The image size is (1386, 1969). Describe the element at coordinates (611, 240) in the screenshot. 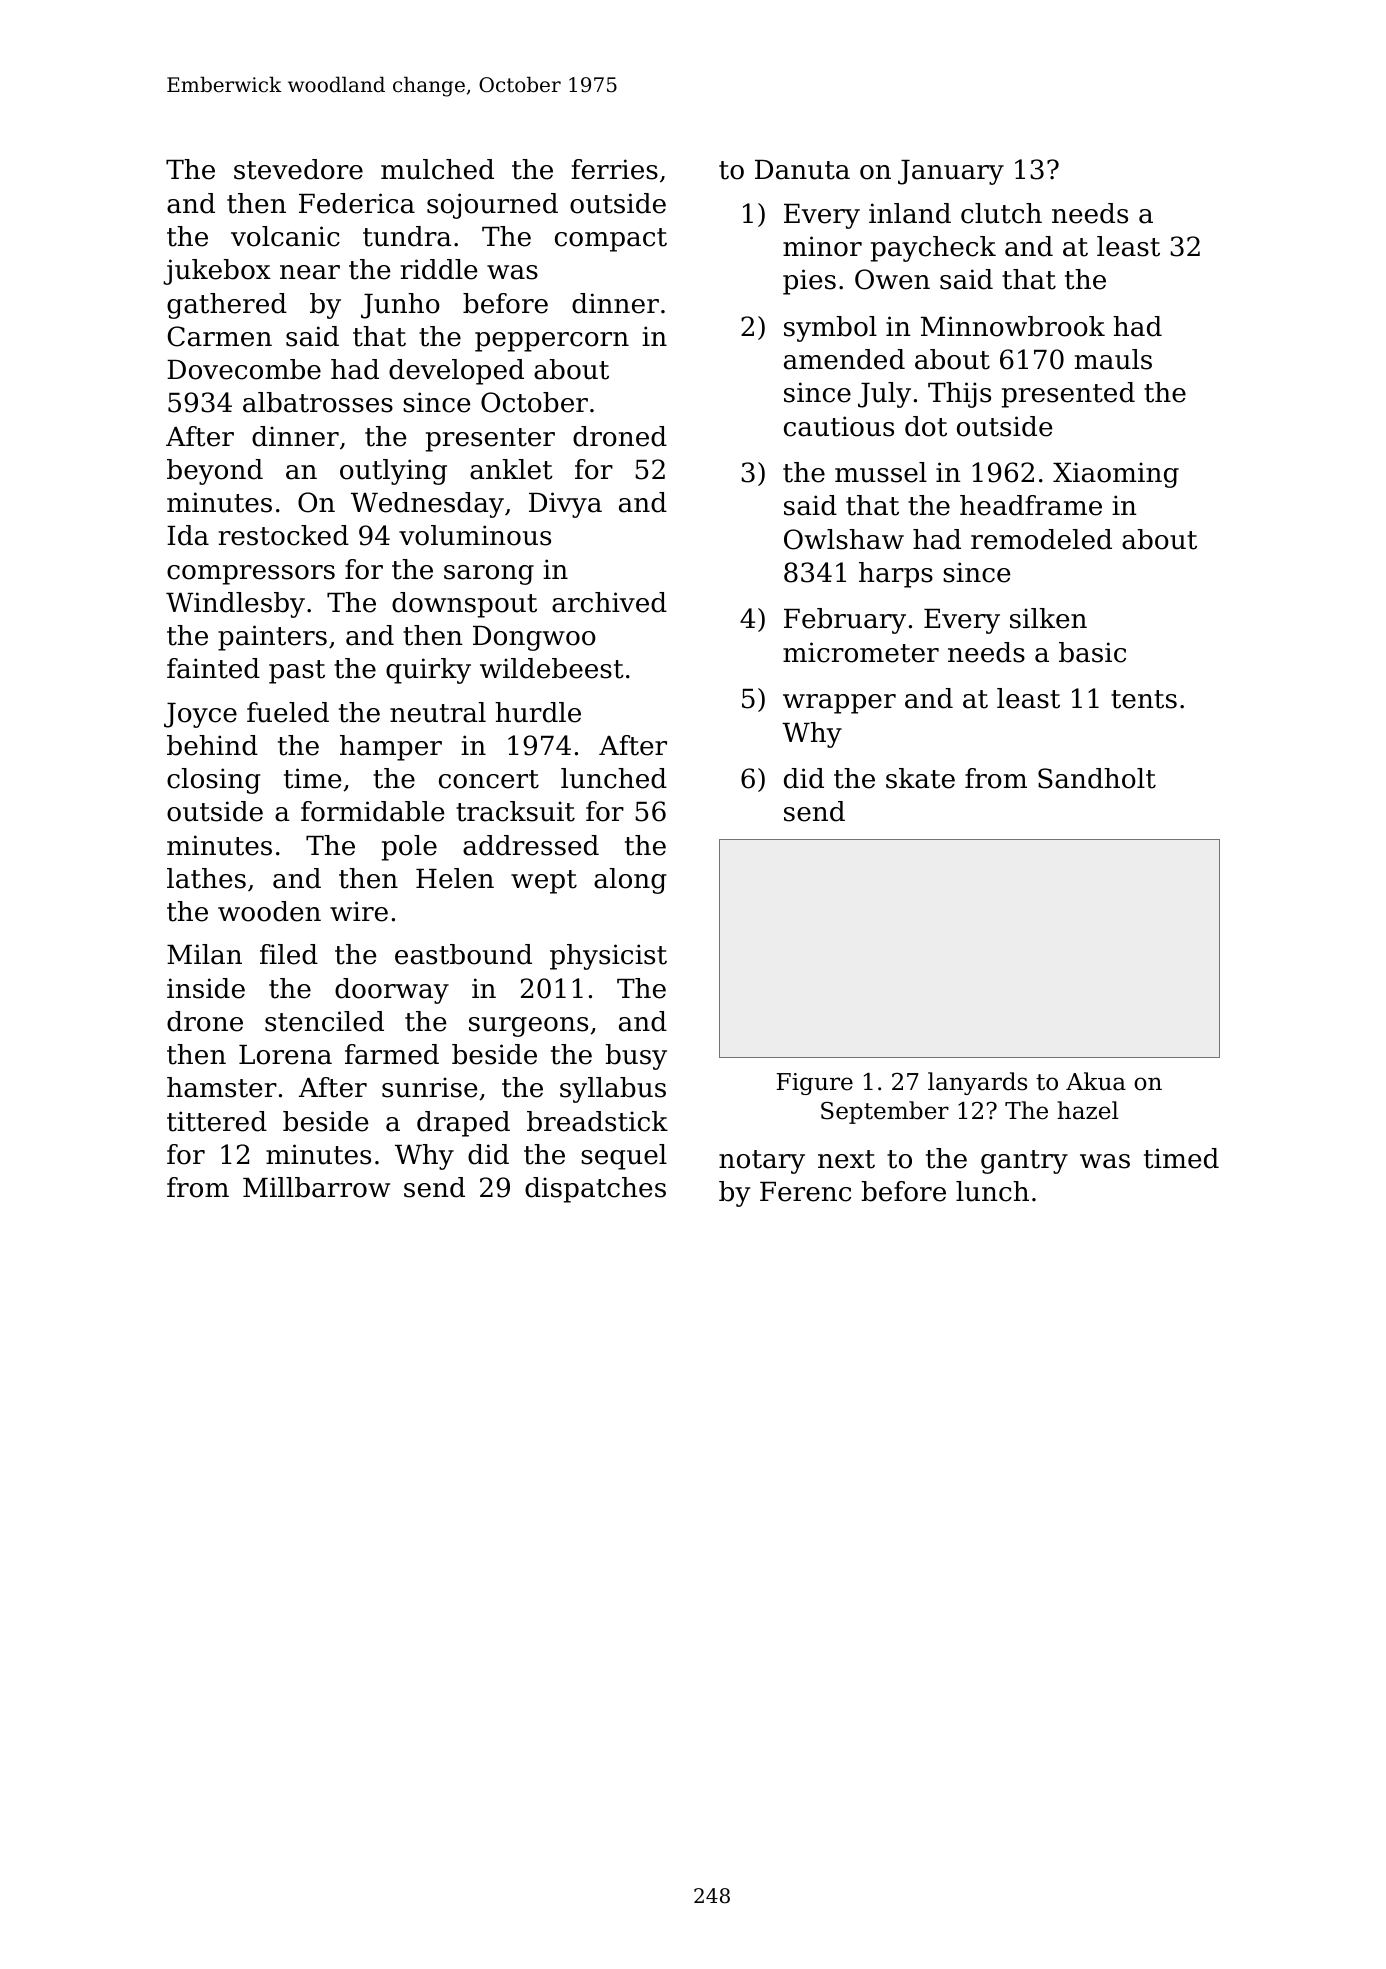

I see `compact` at that location.
